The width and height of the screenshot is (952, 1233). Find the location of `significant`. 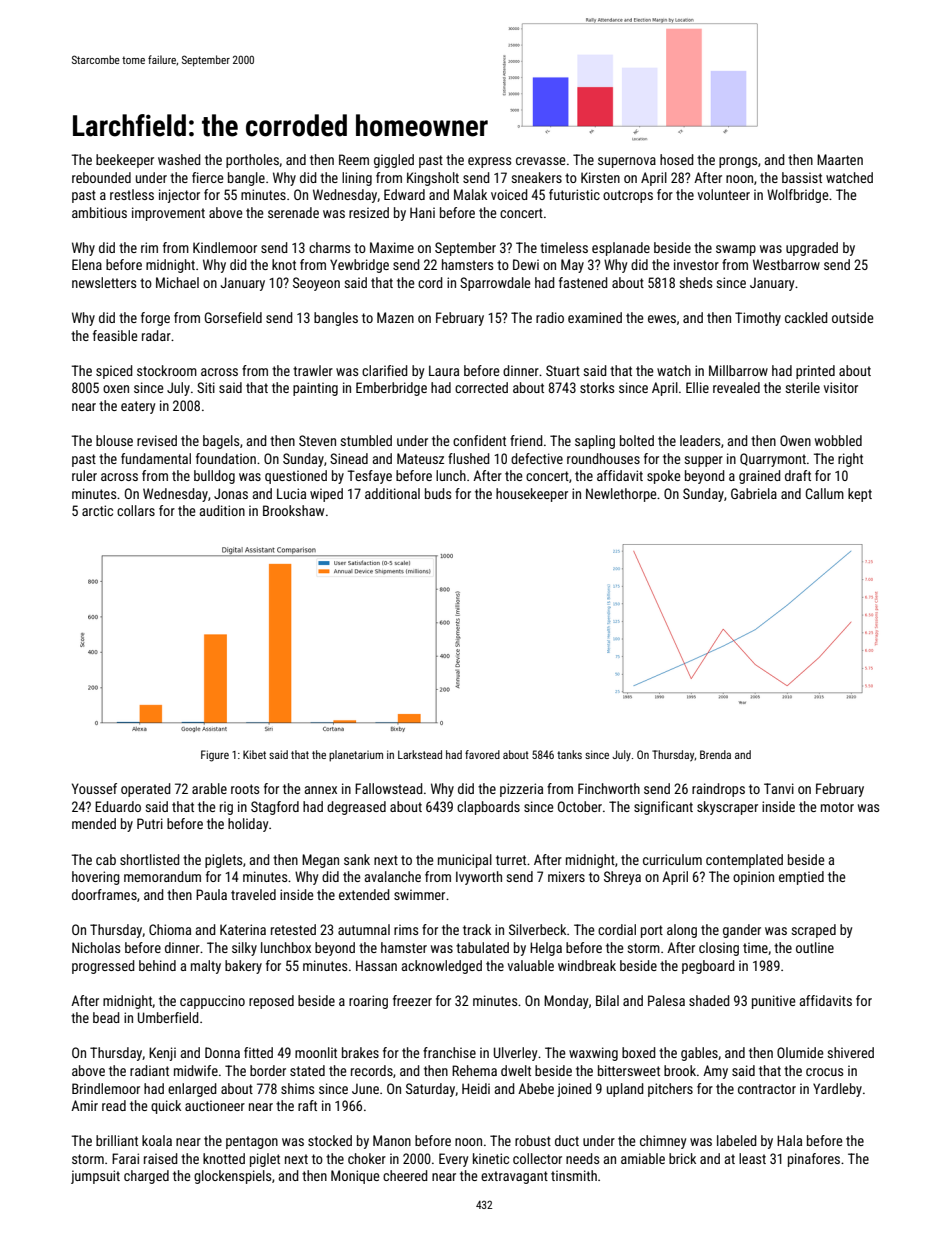

significant is located at coordinates (663, 808).
